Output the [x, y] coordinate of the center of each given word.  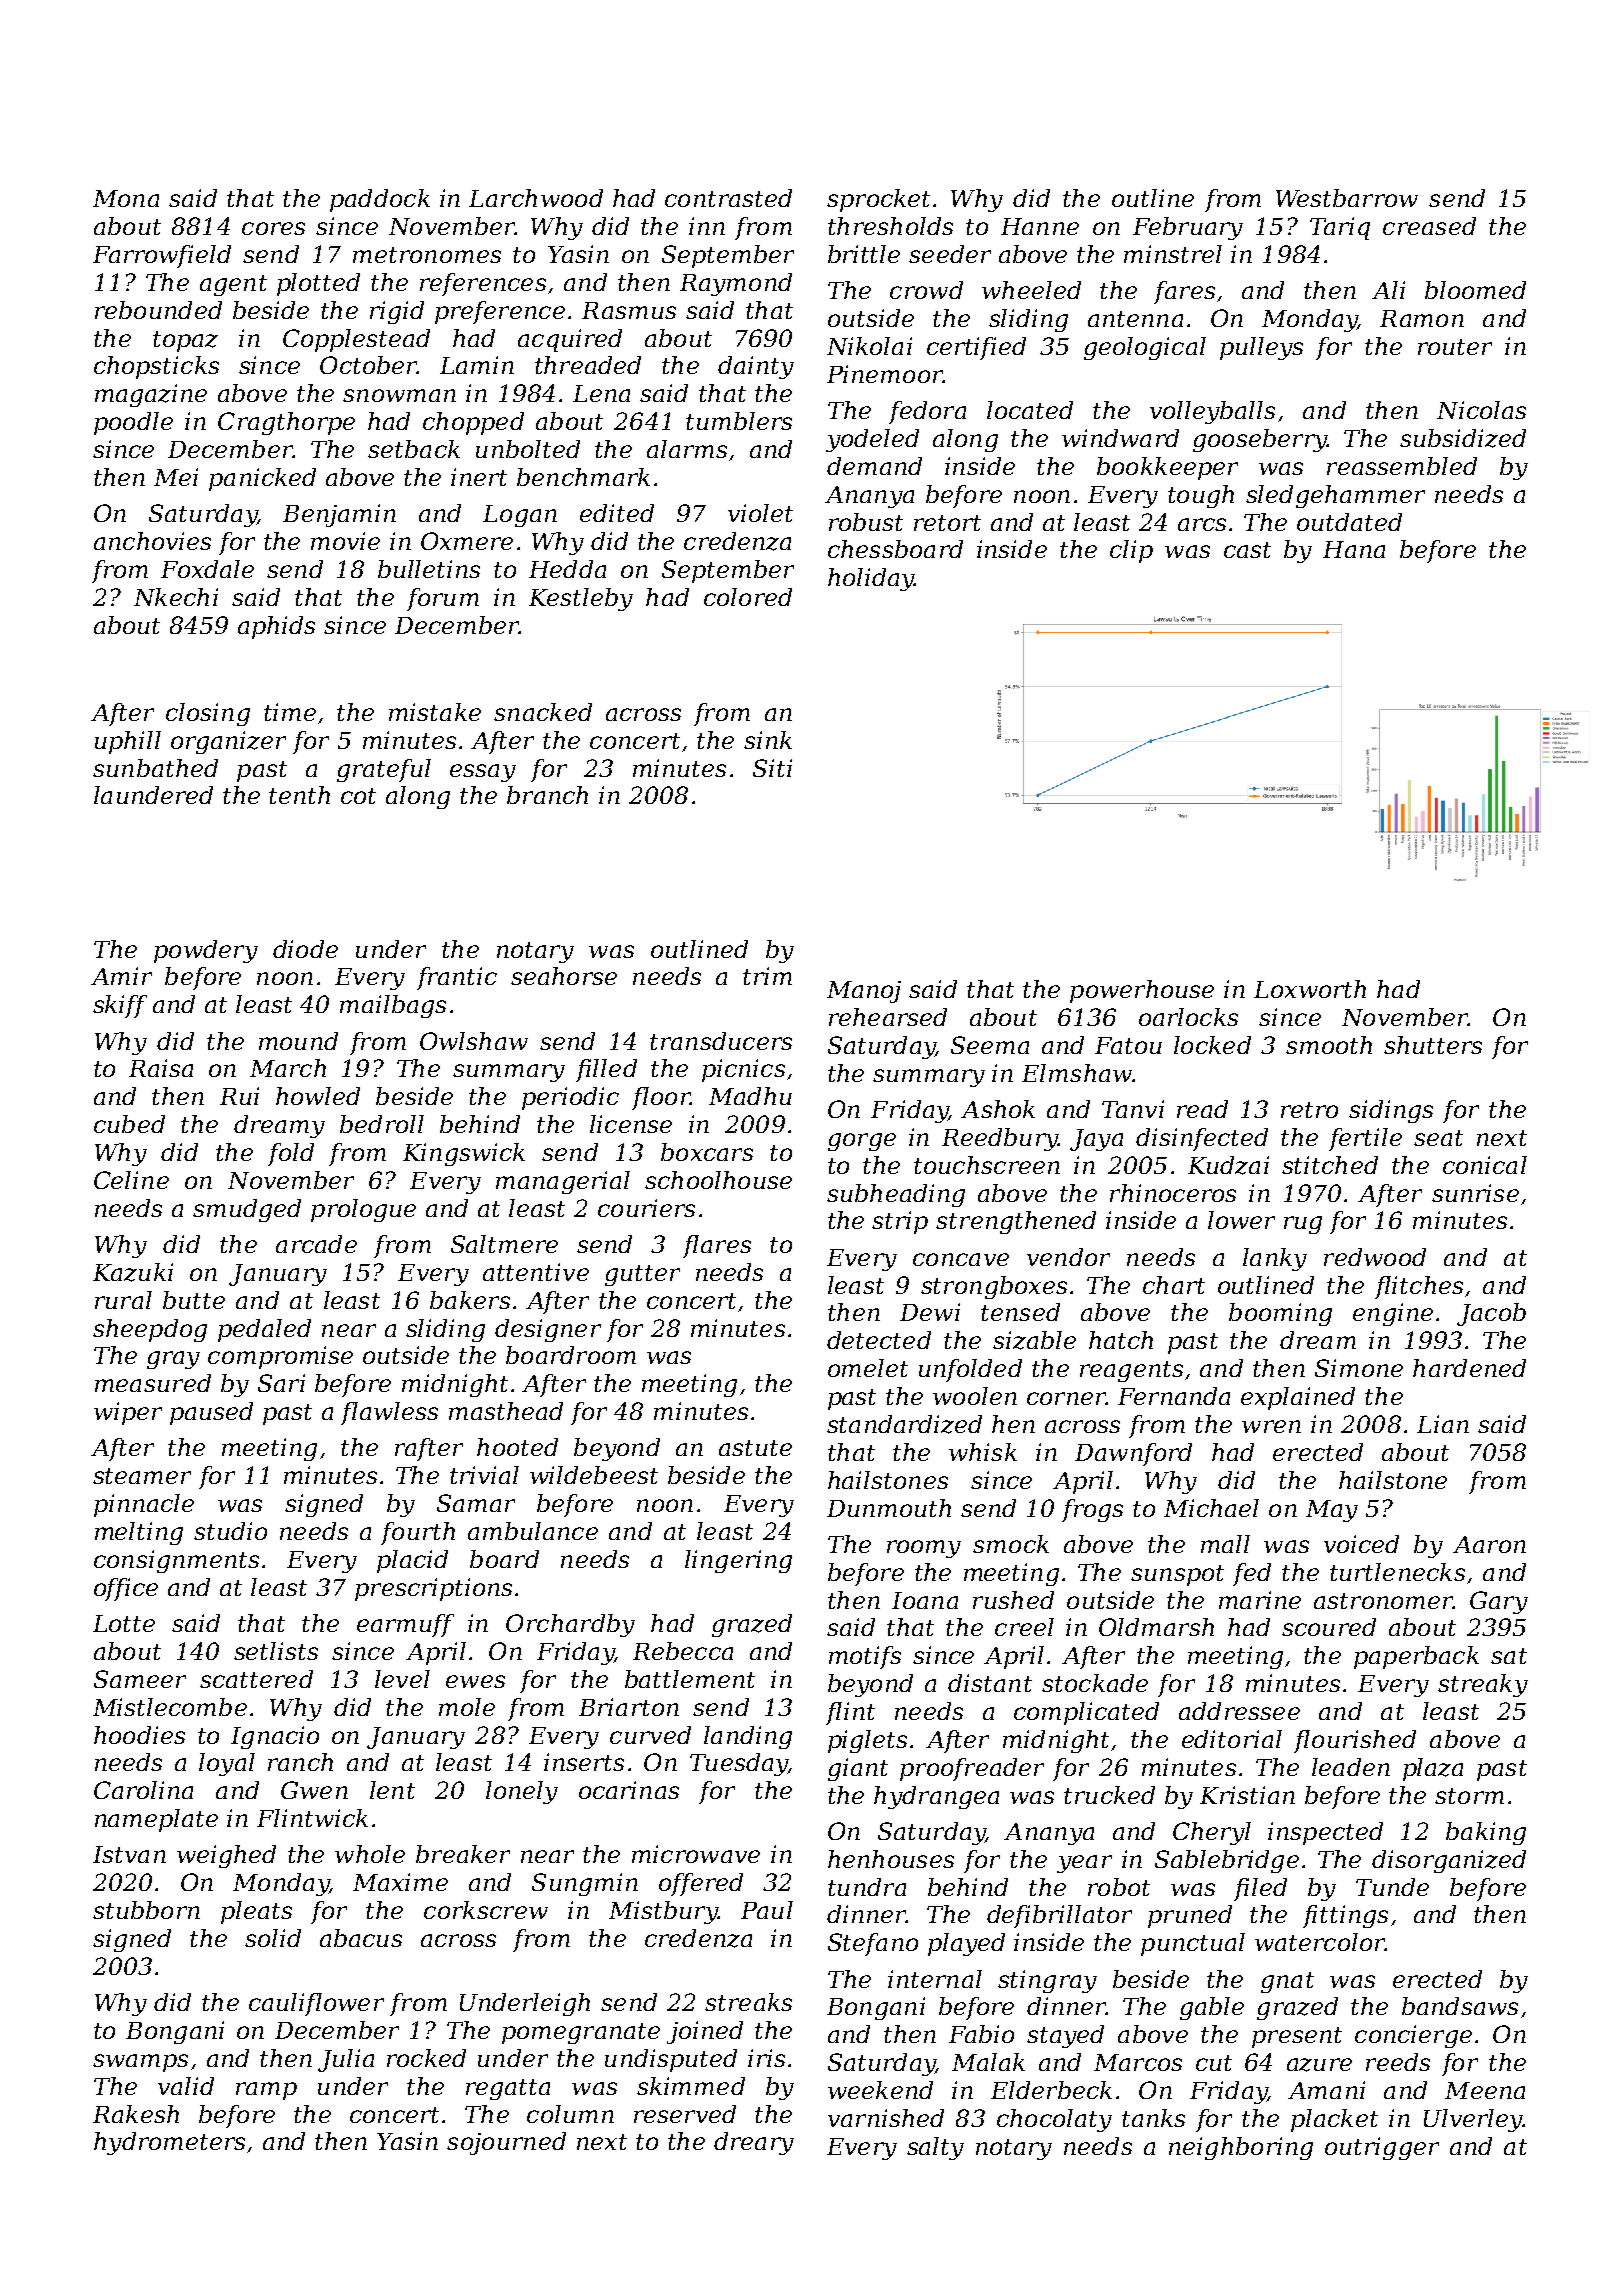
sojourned [506, 2143]
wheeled [1031, 290]
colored [748, 597]
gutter [642, 1275]
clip [1131, 551]
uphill [128, 742]
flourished [1355, 1741]
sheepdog [150, 1330]
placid [412, 1561]
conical [1485, 1165]
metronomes [427, 255]
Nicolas [1481, 410]
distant [990, 1683]
